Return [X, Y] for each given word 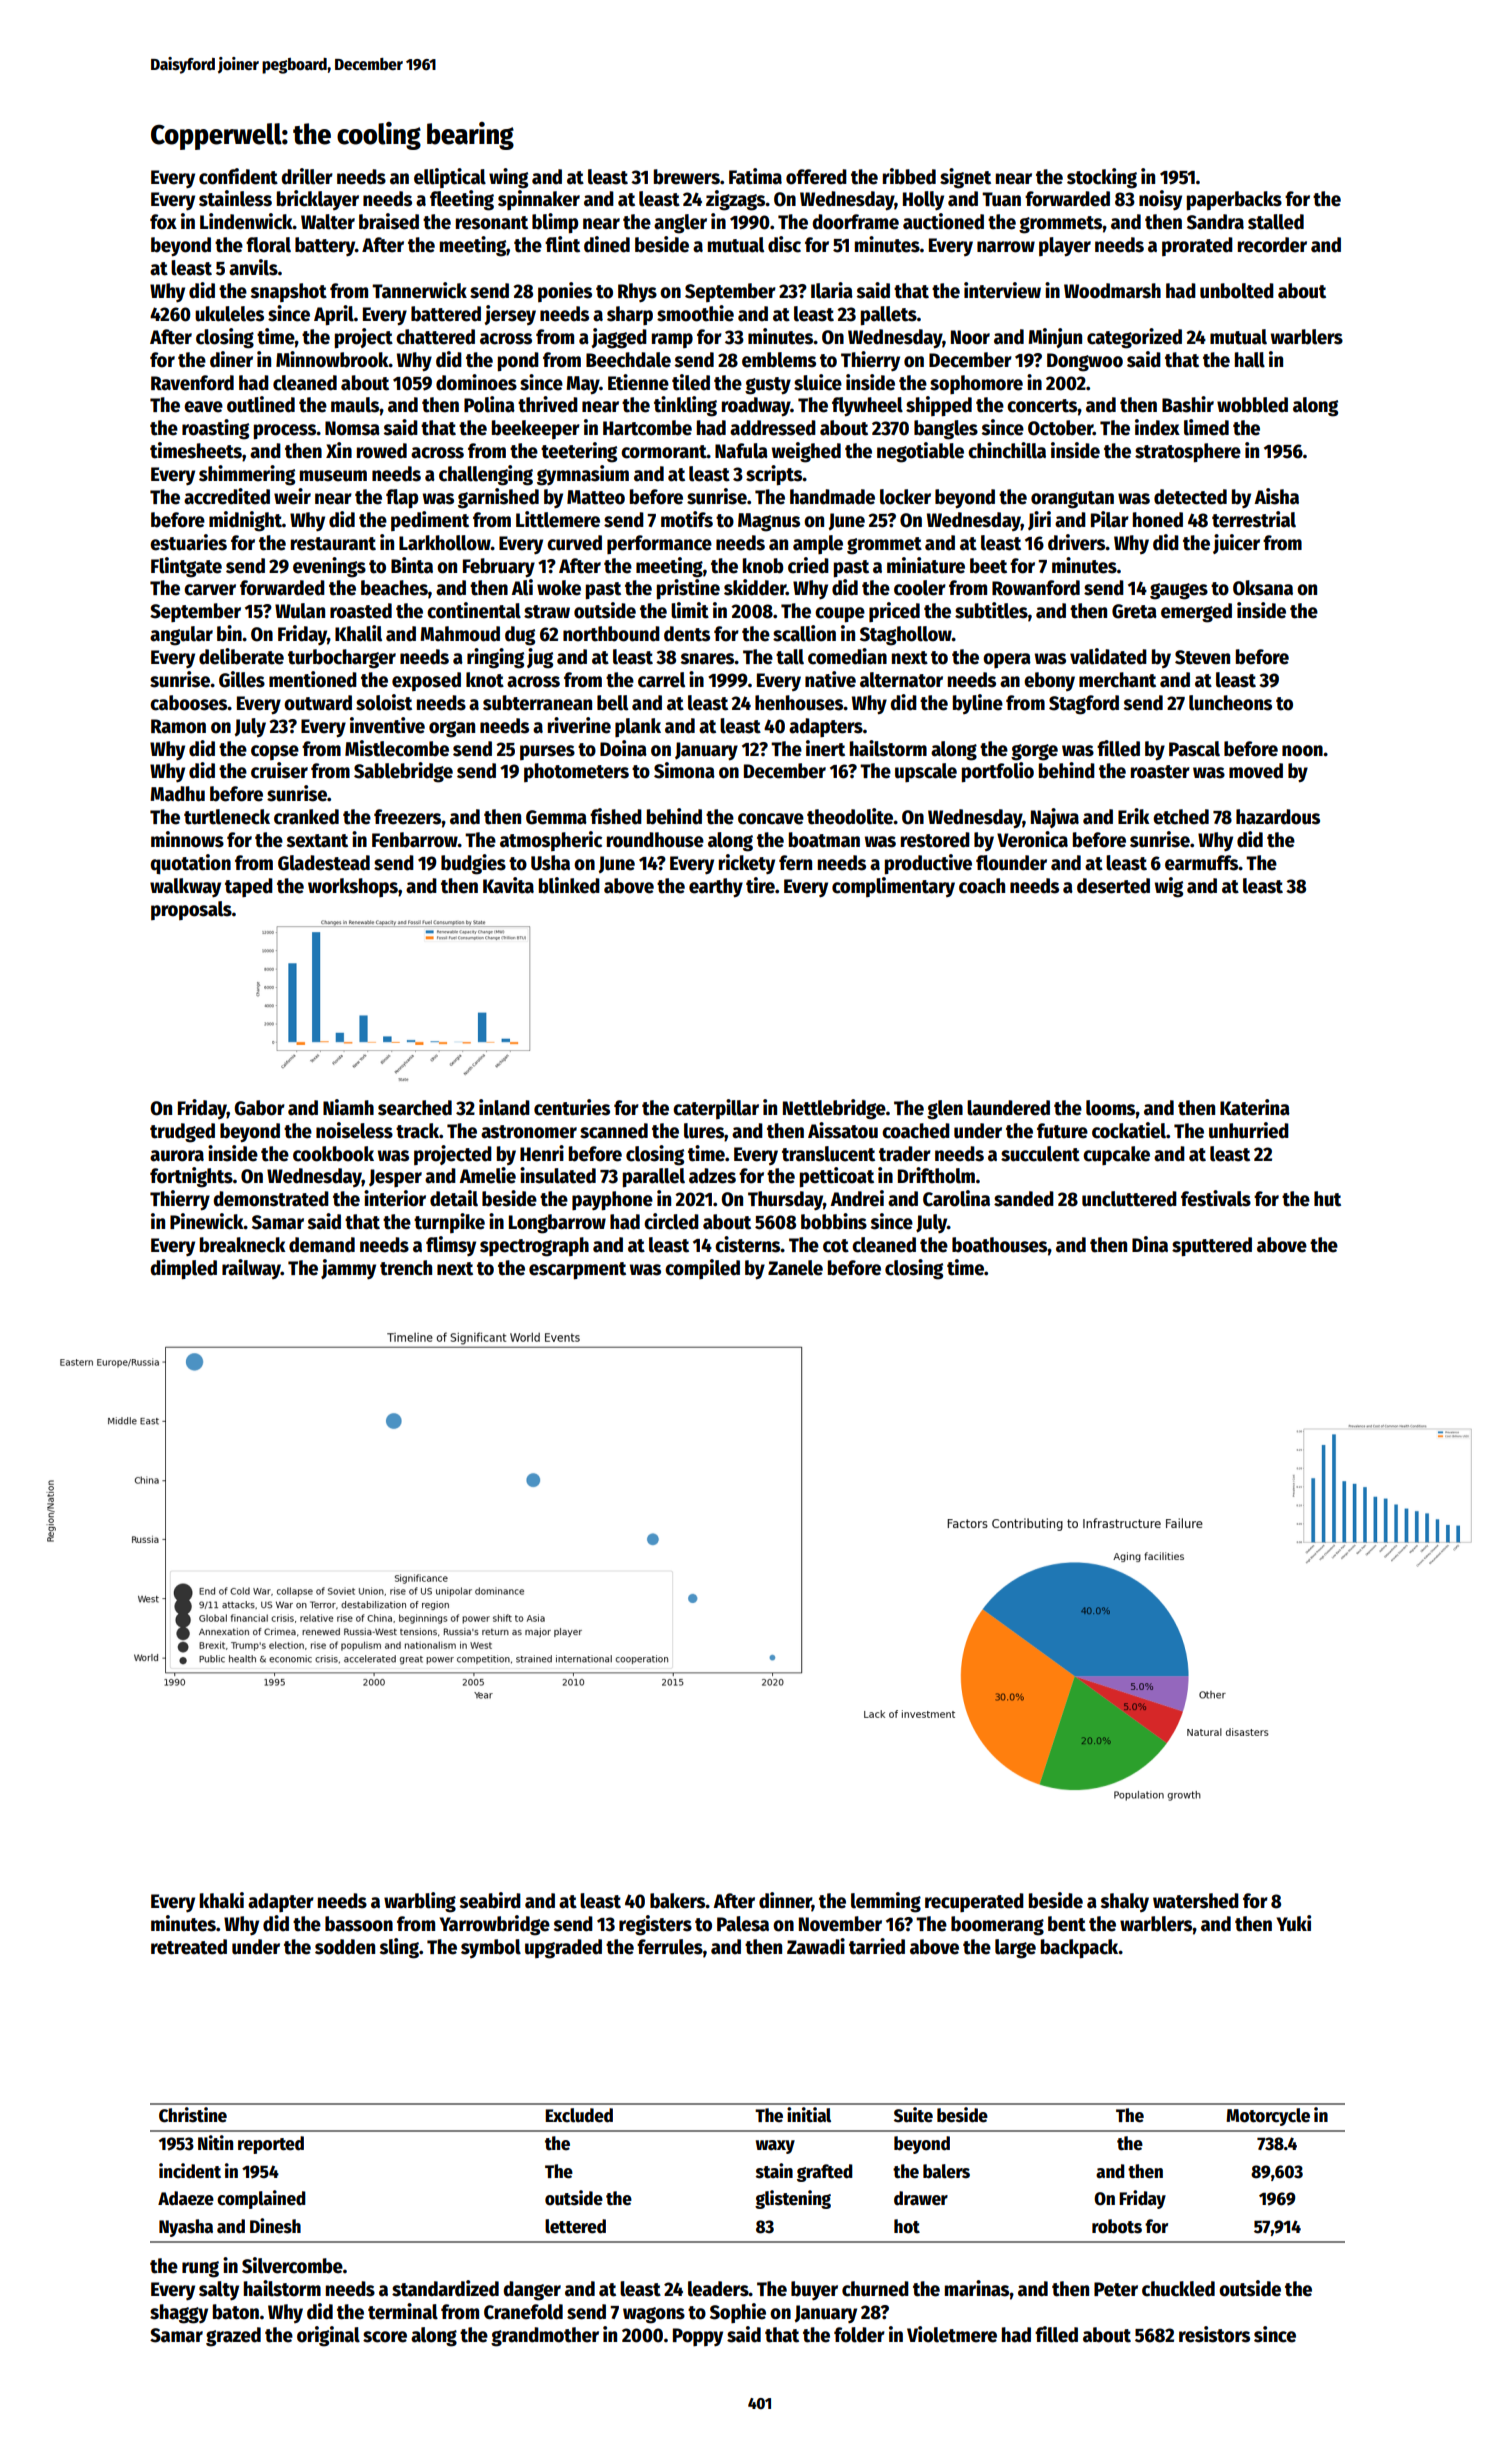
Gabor [259, 1108]
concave [771, 819]
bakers [678, 1901]
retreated [189, 1947]
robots [1117, 2226]
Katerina [1255, 1107]
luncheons [1230, 703]
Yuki [1294, 1923]
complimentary [893, 887]
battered [446, 314]
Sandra [1215, 222]
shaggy [179, 2314]
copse [275, 752]
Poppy [698, 2337]
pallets [889, 316]
